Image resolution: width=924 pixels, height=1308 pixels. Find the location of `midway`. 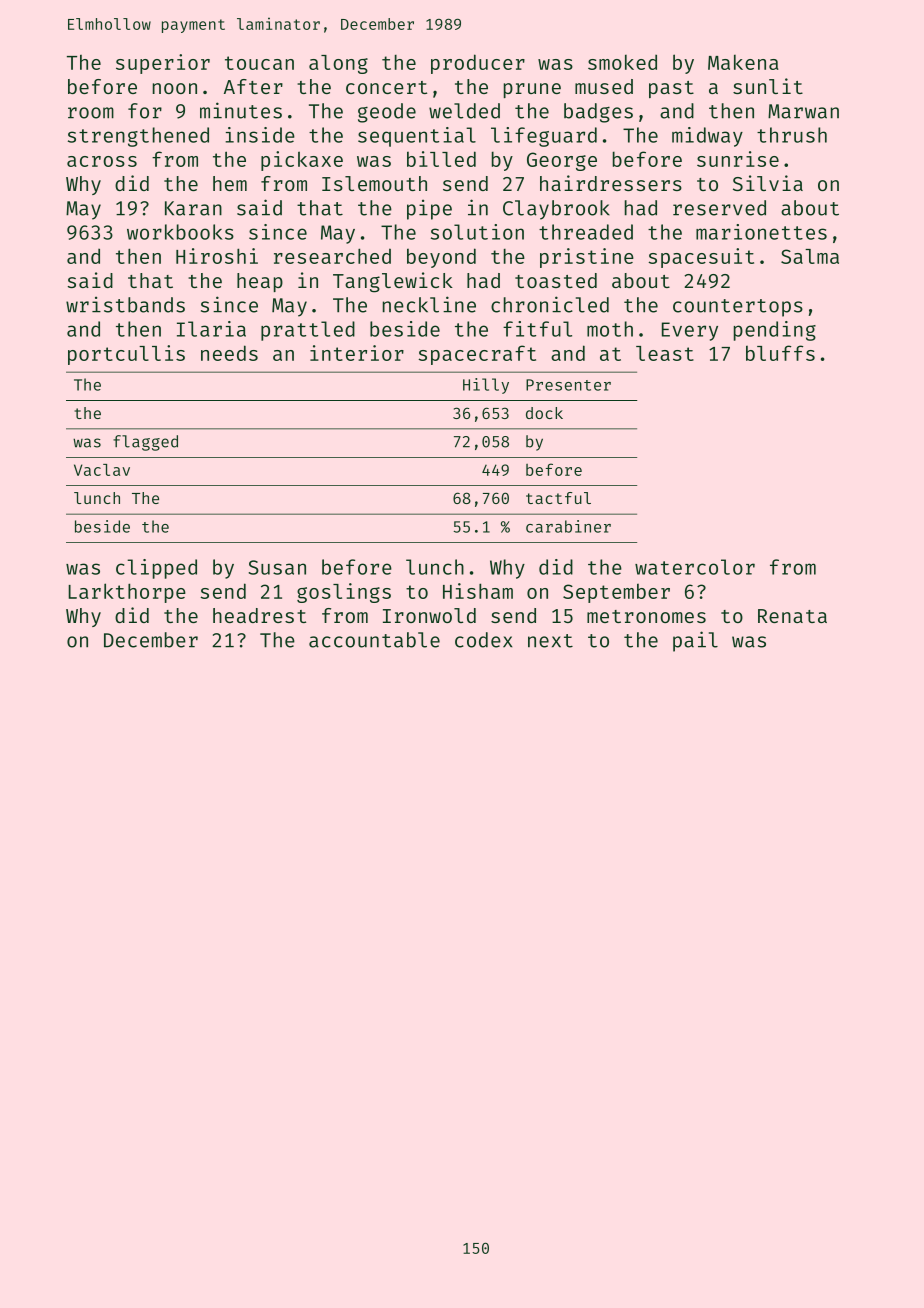

midway is located at coordinates (707, 137).
